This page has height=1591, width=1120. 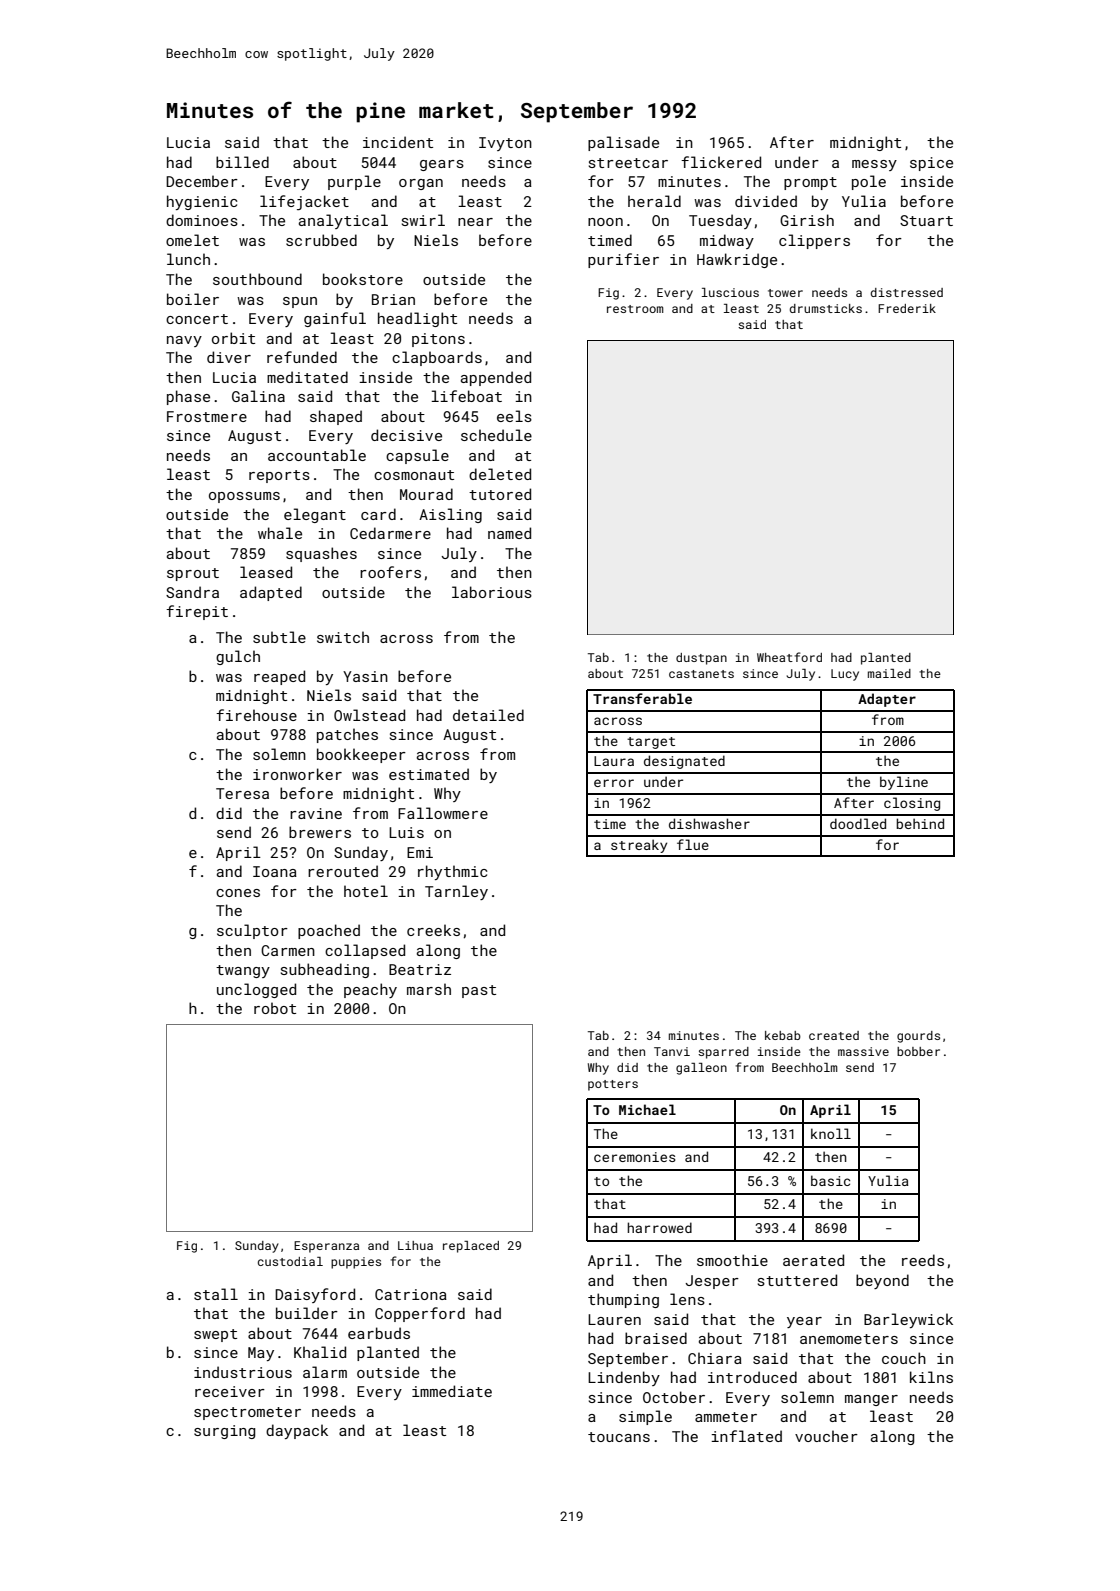 What do you see at coordinates (907, 308) in the page?
I see `Frederik` at bounding box center [907, 308].
